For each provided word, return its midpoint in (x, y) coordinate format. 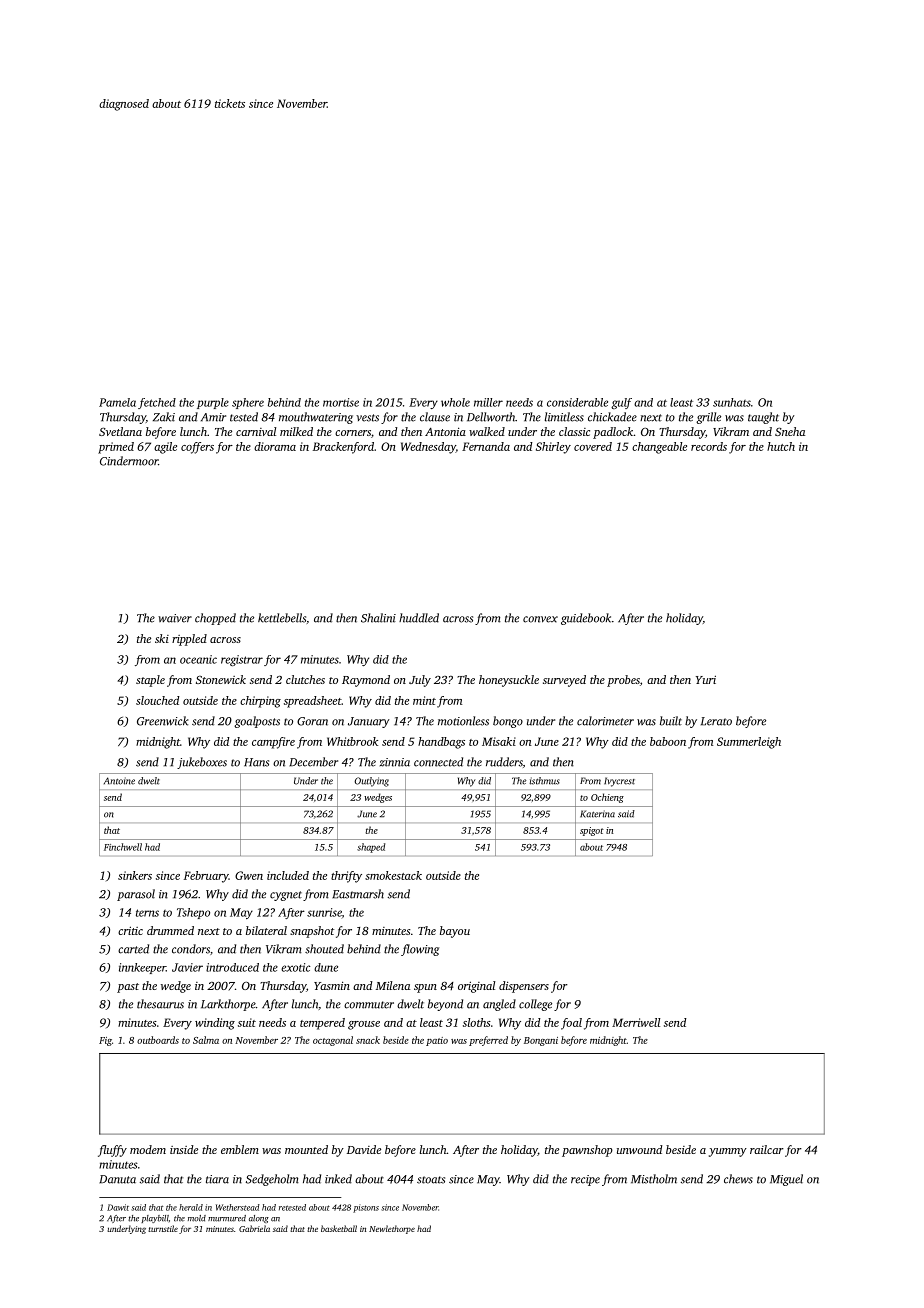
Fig (105, 1041)
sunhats (732, 402)
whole (455, 402)
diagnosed (124, 105)
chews (738, 1179)
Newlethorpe (392, 1229)
